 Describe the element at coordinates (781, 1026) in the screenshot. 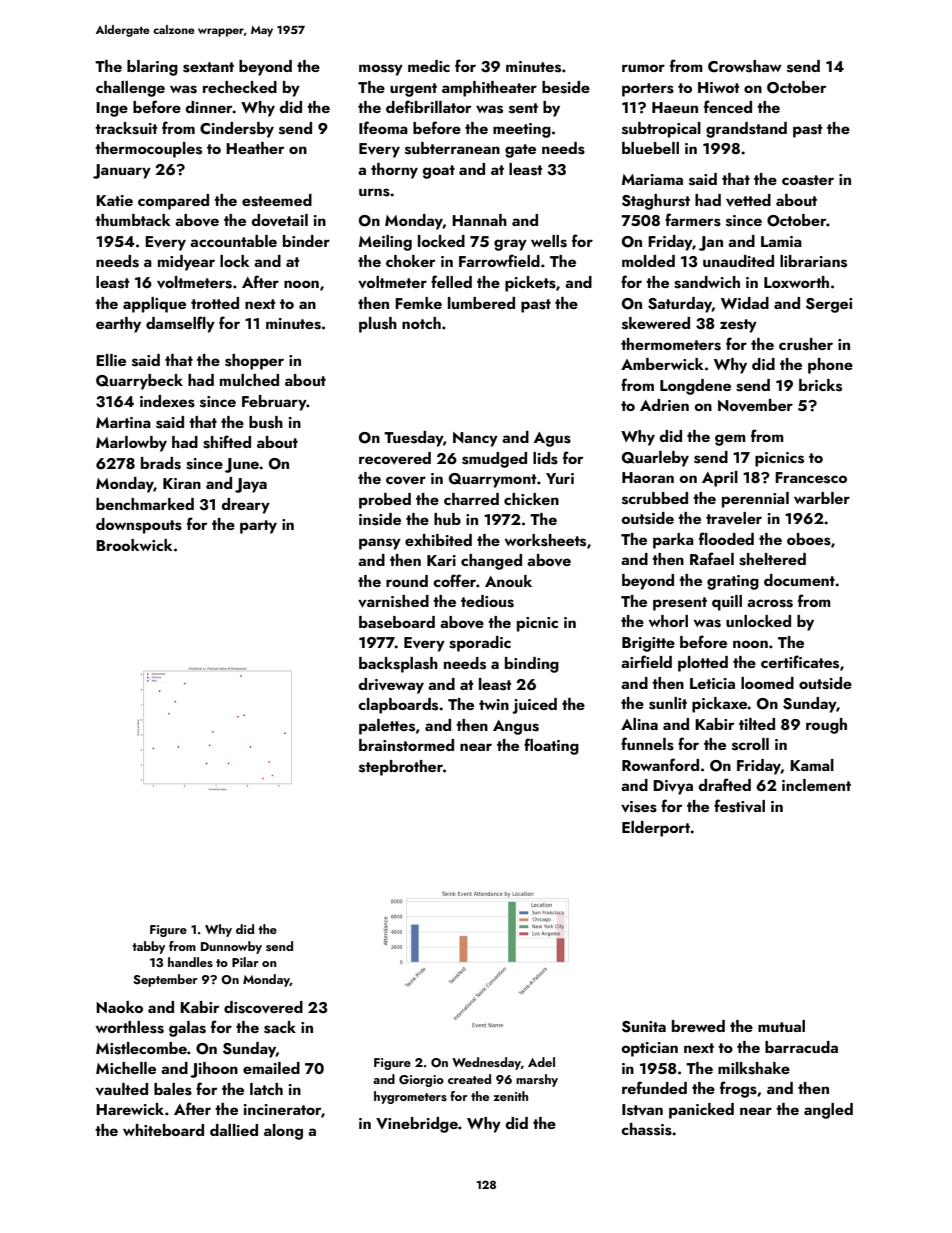

I see `mutual` at that location.
